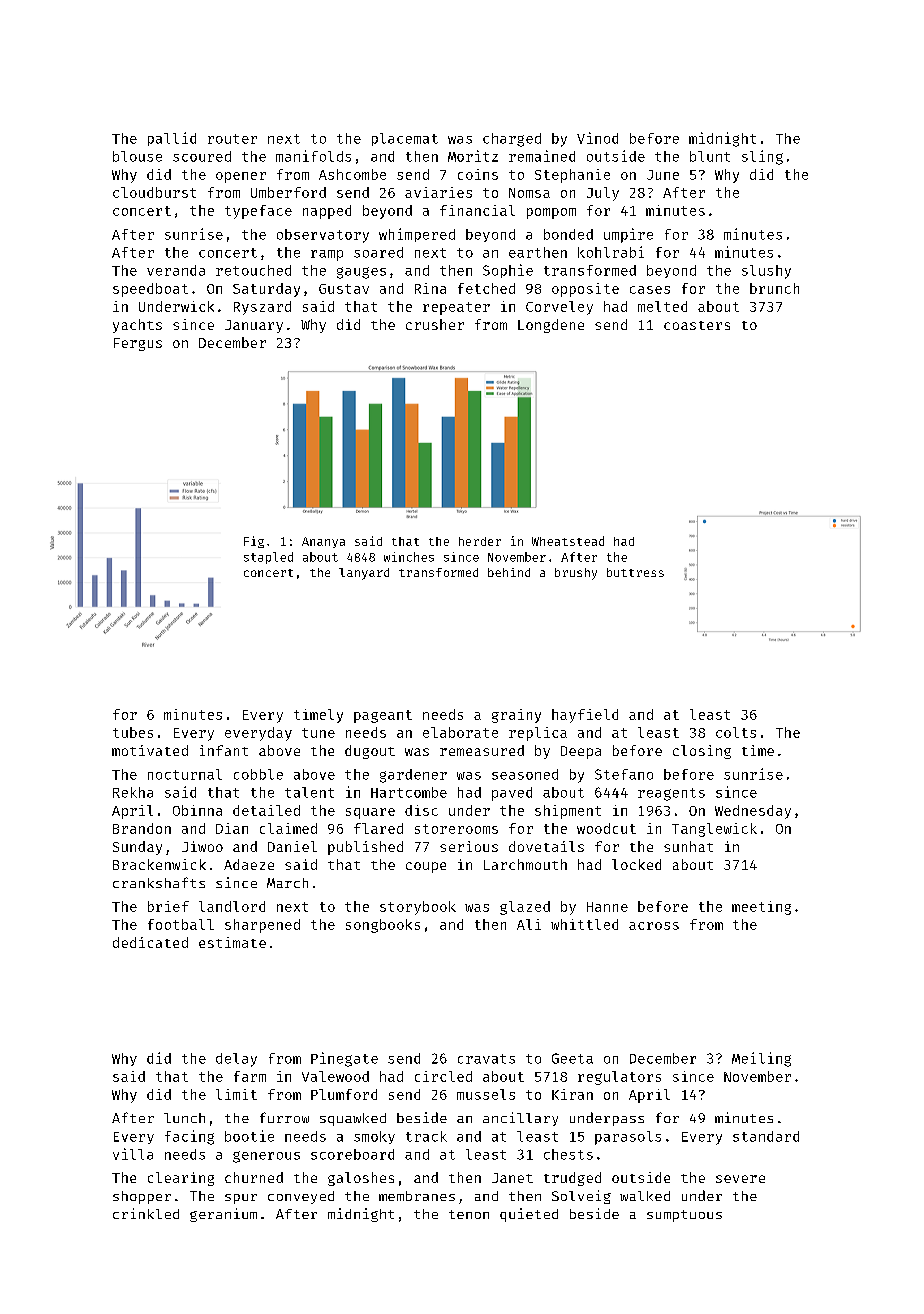 The width and height of the screenshot is (924, 1314). What do you see at coordinates (761, 908) in the screenshot?
I see `meeting` at bounding box center [761, 908].
